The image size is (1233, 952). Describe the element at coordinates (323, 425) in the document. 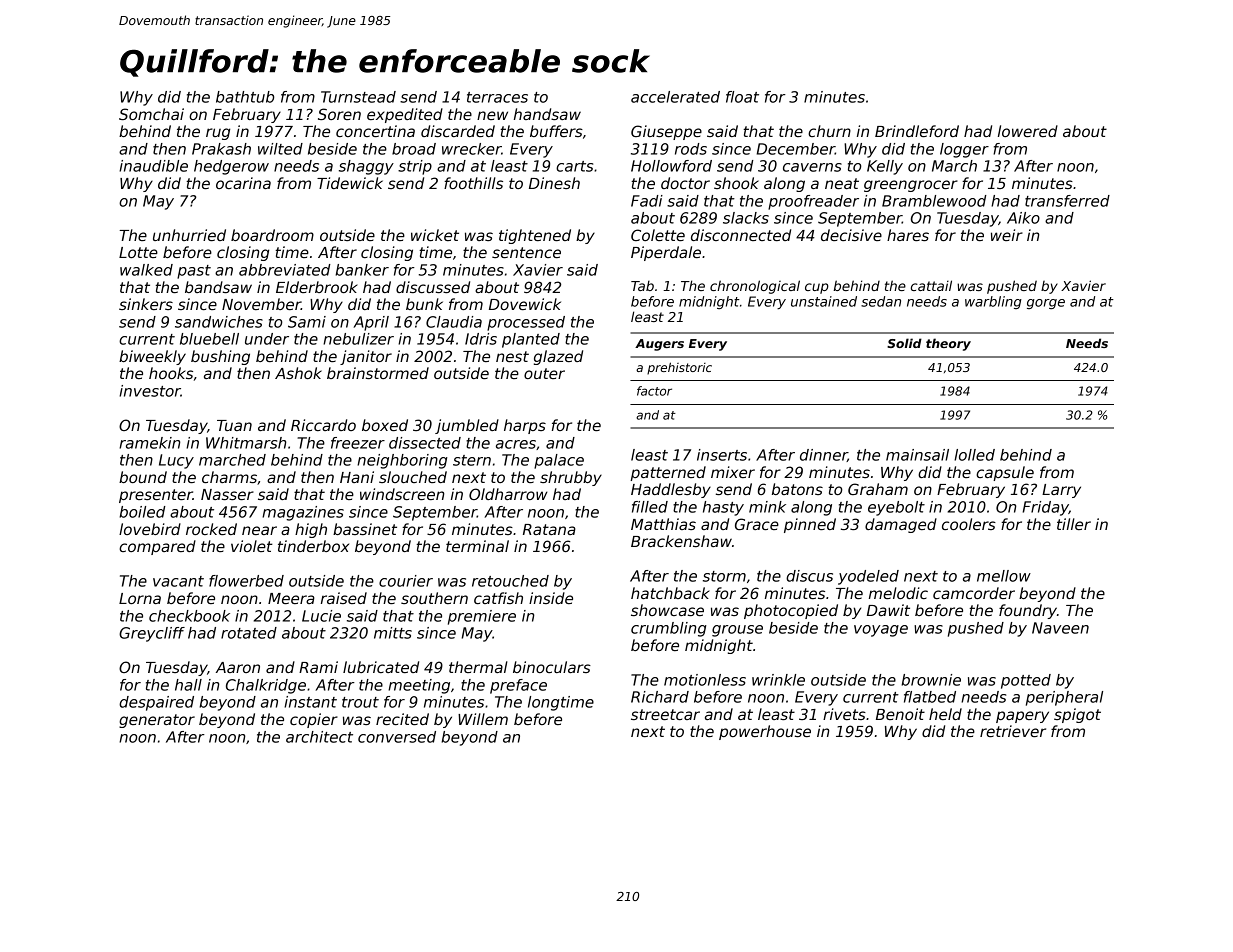

I see `Riccardo` at that location.
